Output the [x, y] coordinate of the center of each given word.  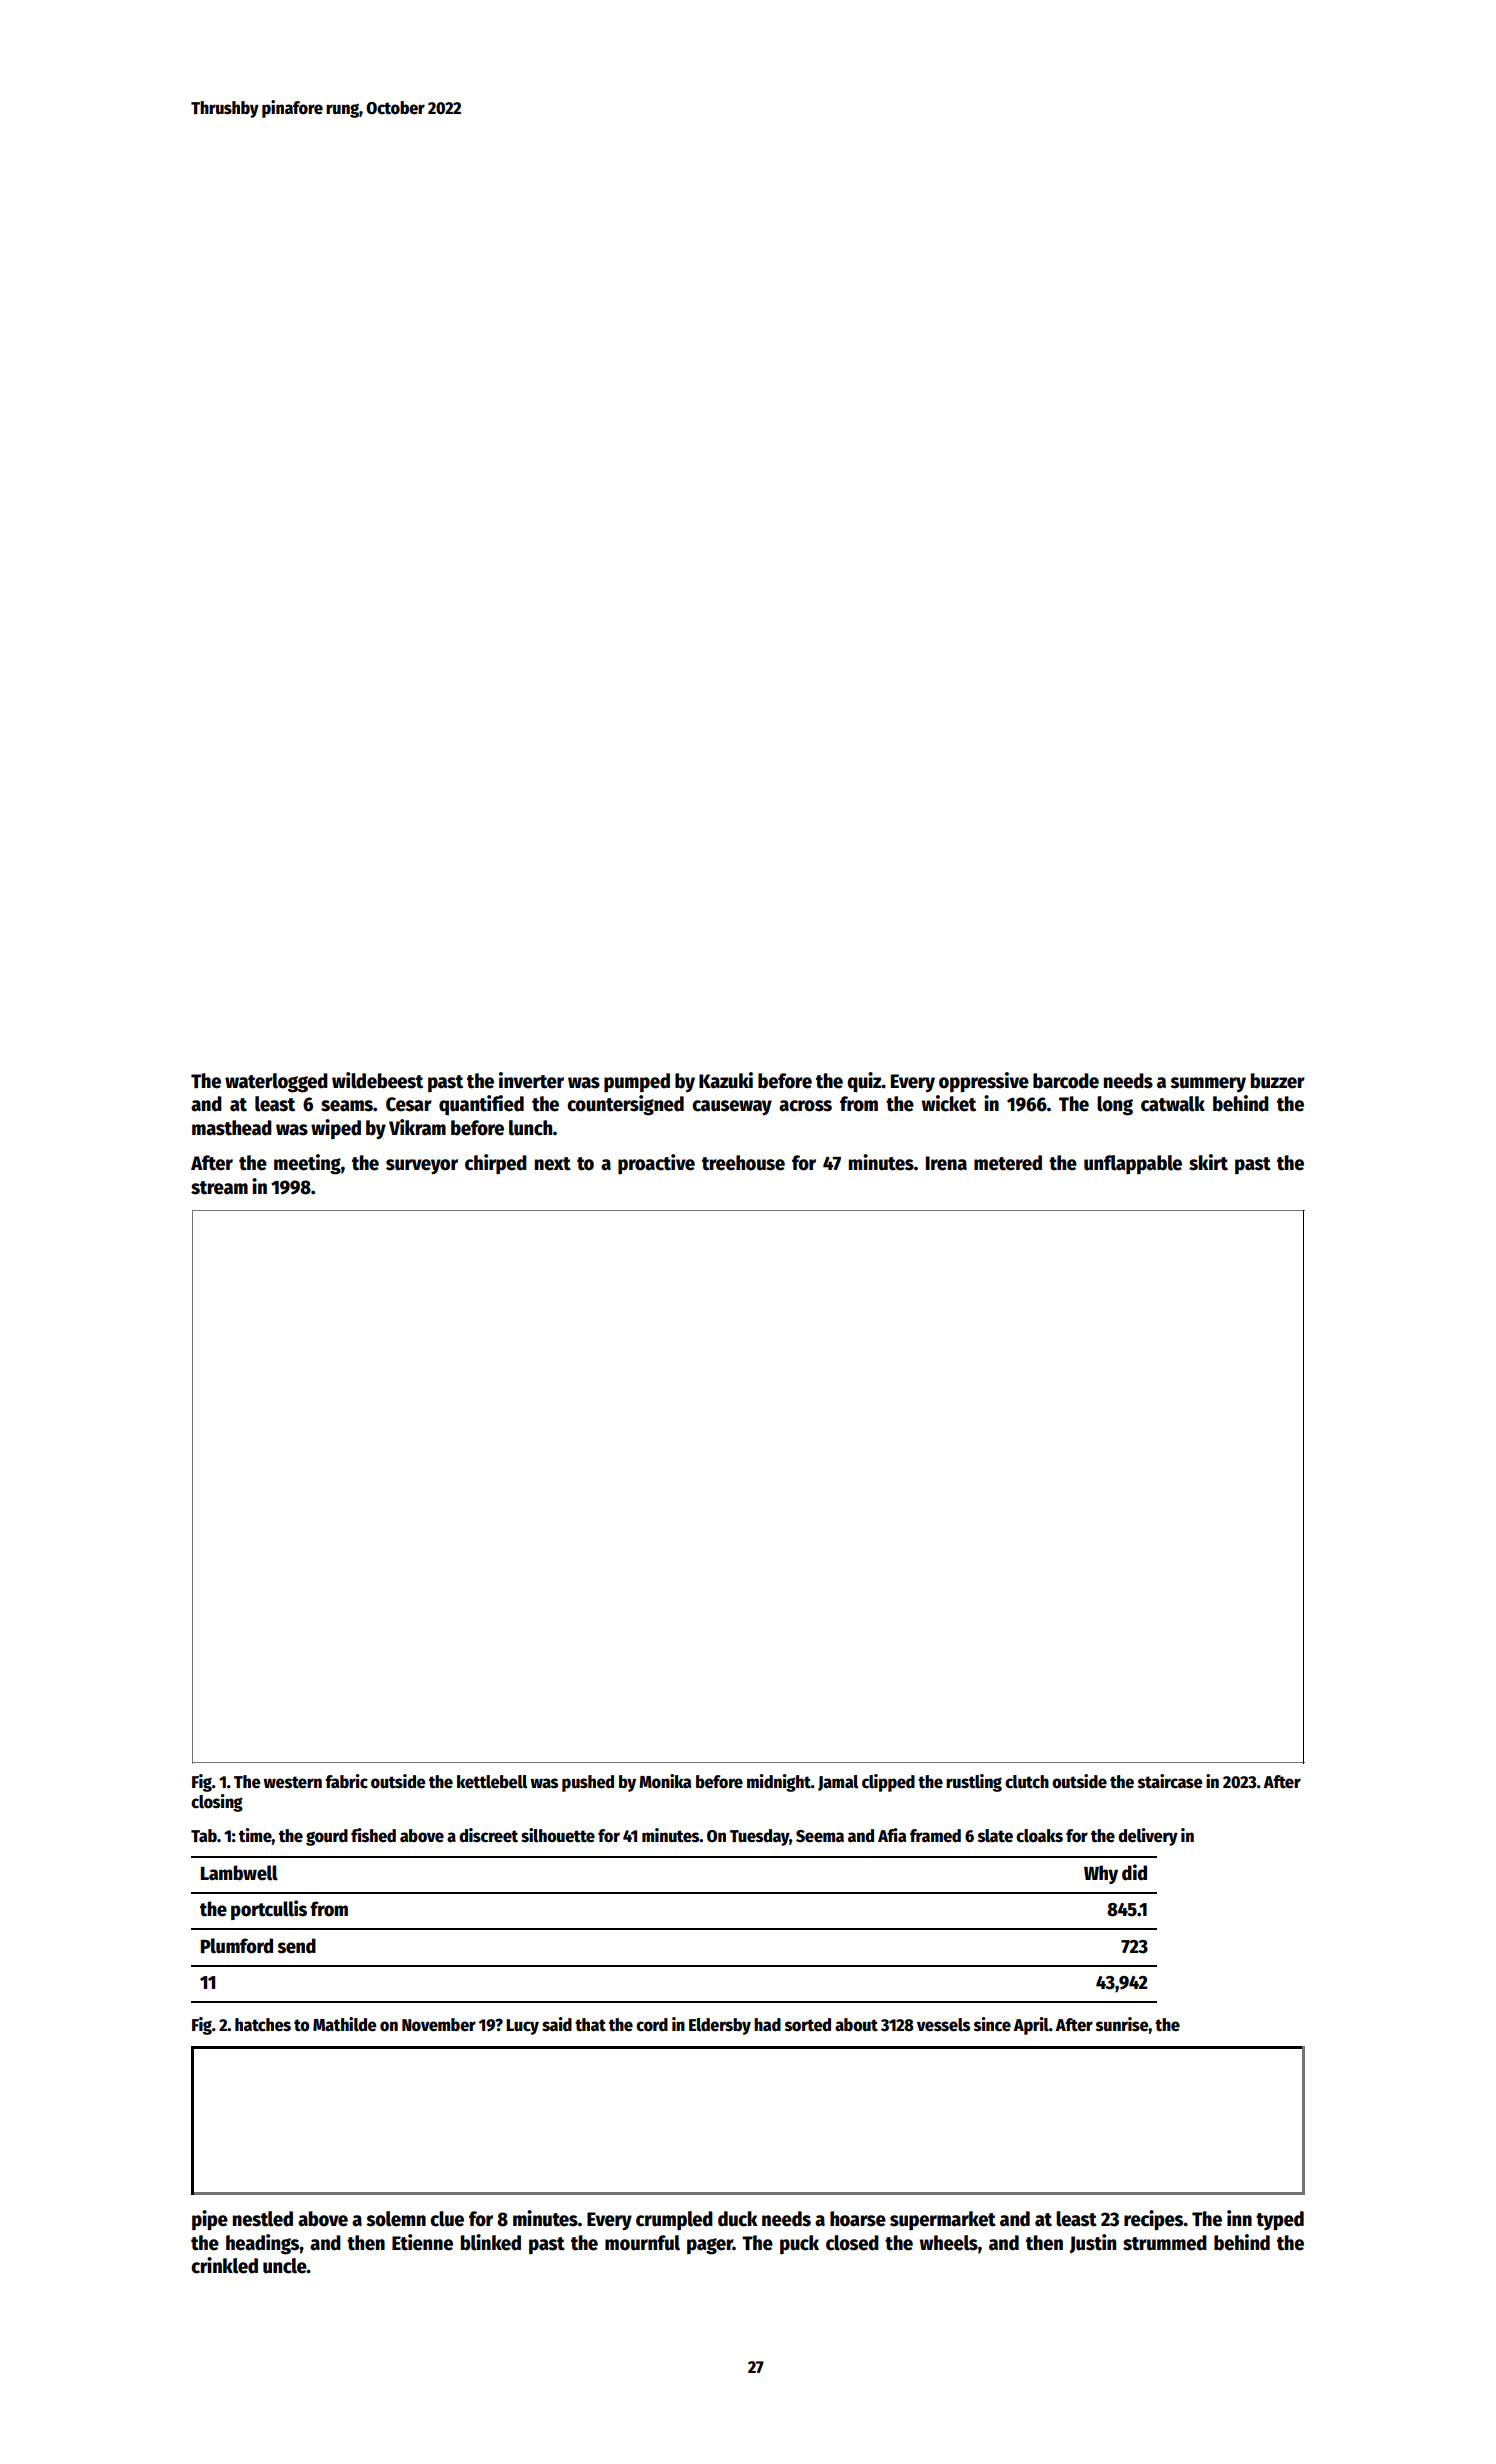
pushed [588, 1783]
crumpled [674, 2220]
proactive [656, 1164]
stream [219, 1188]
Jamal [838, 1783]
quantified [481, 1105]
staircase [1170, 1781]
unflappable [1133, 1164]
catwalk [1173, 1104]
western [292, 1782]
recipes [1154, 2220]
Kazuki [726, 1080]
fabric [346, 1781]
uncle [285, 2266]
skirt [1208, 1162]
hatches [263, 2025]
